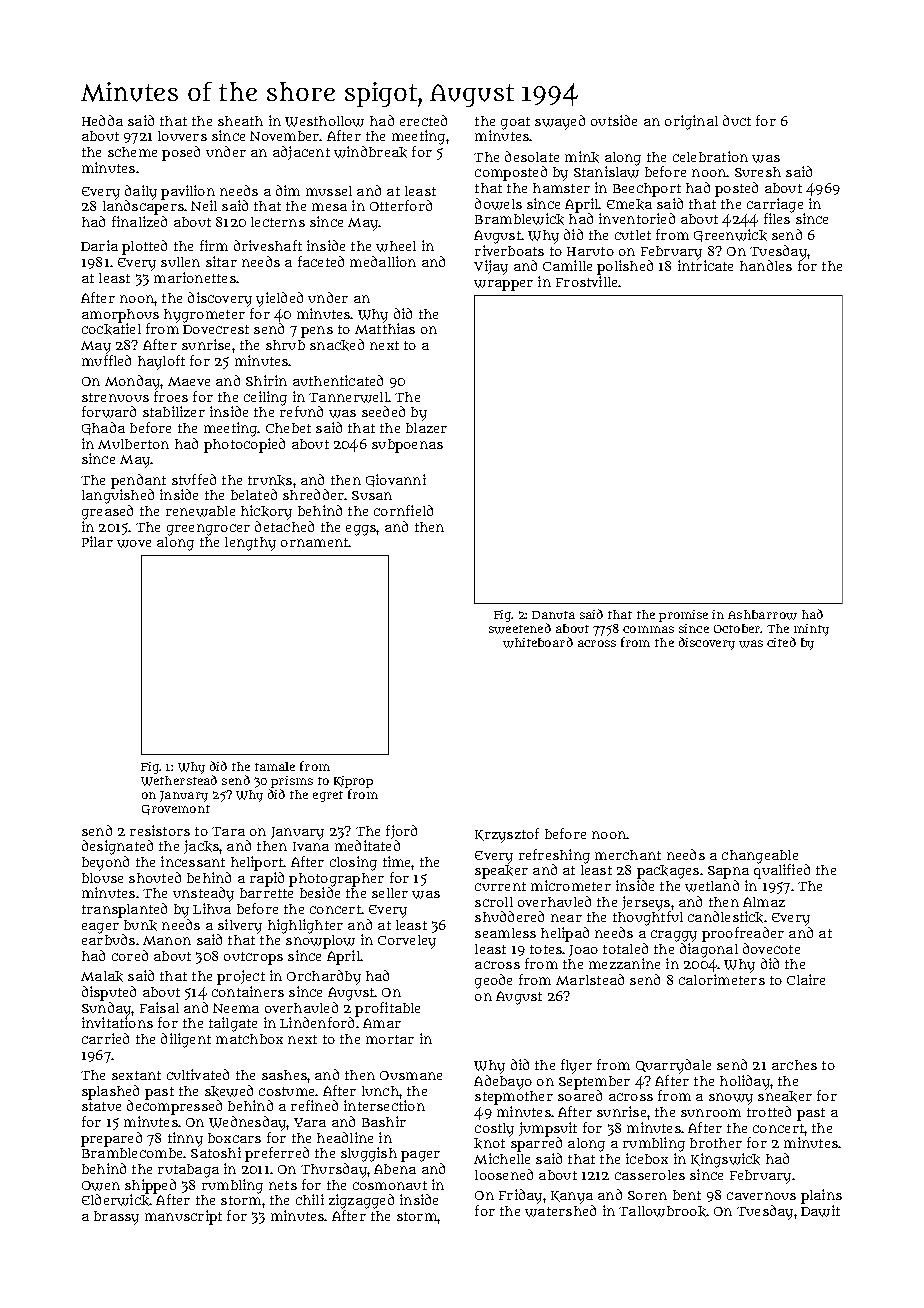  I want to click on promise, so click(683, 616).
